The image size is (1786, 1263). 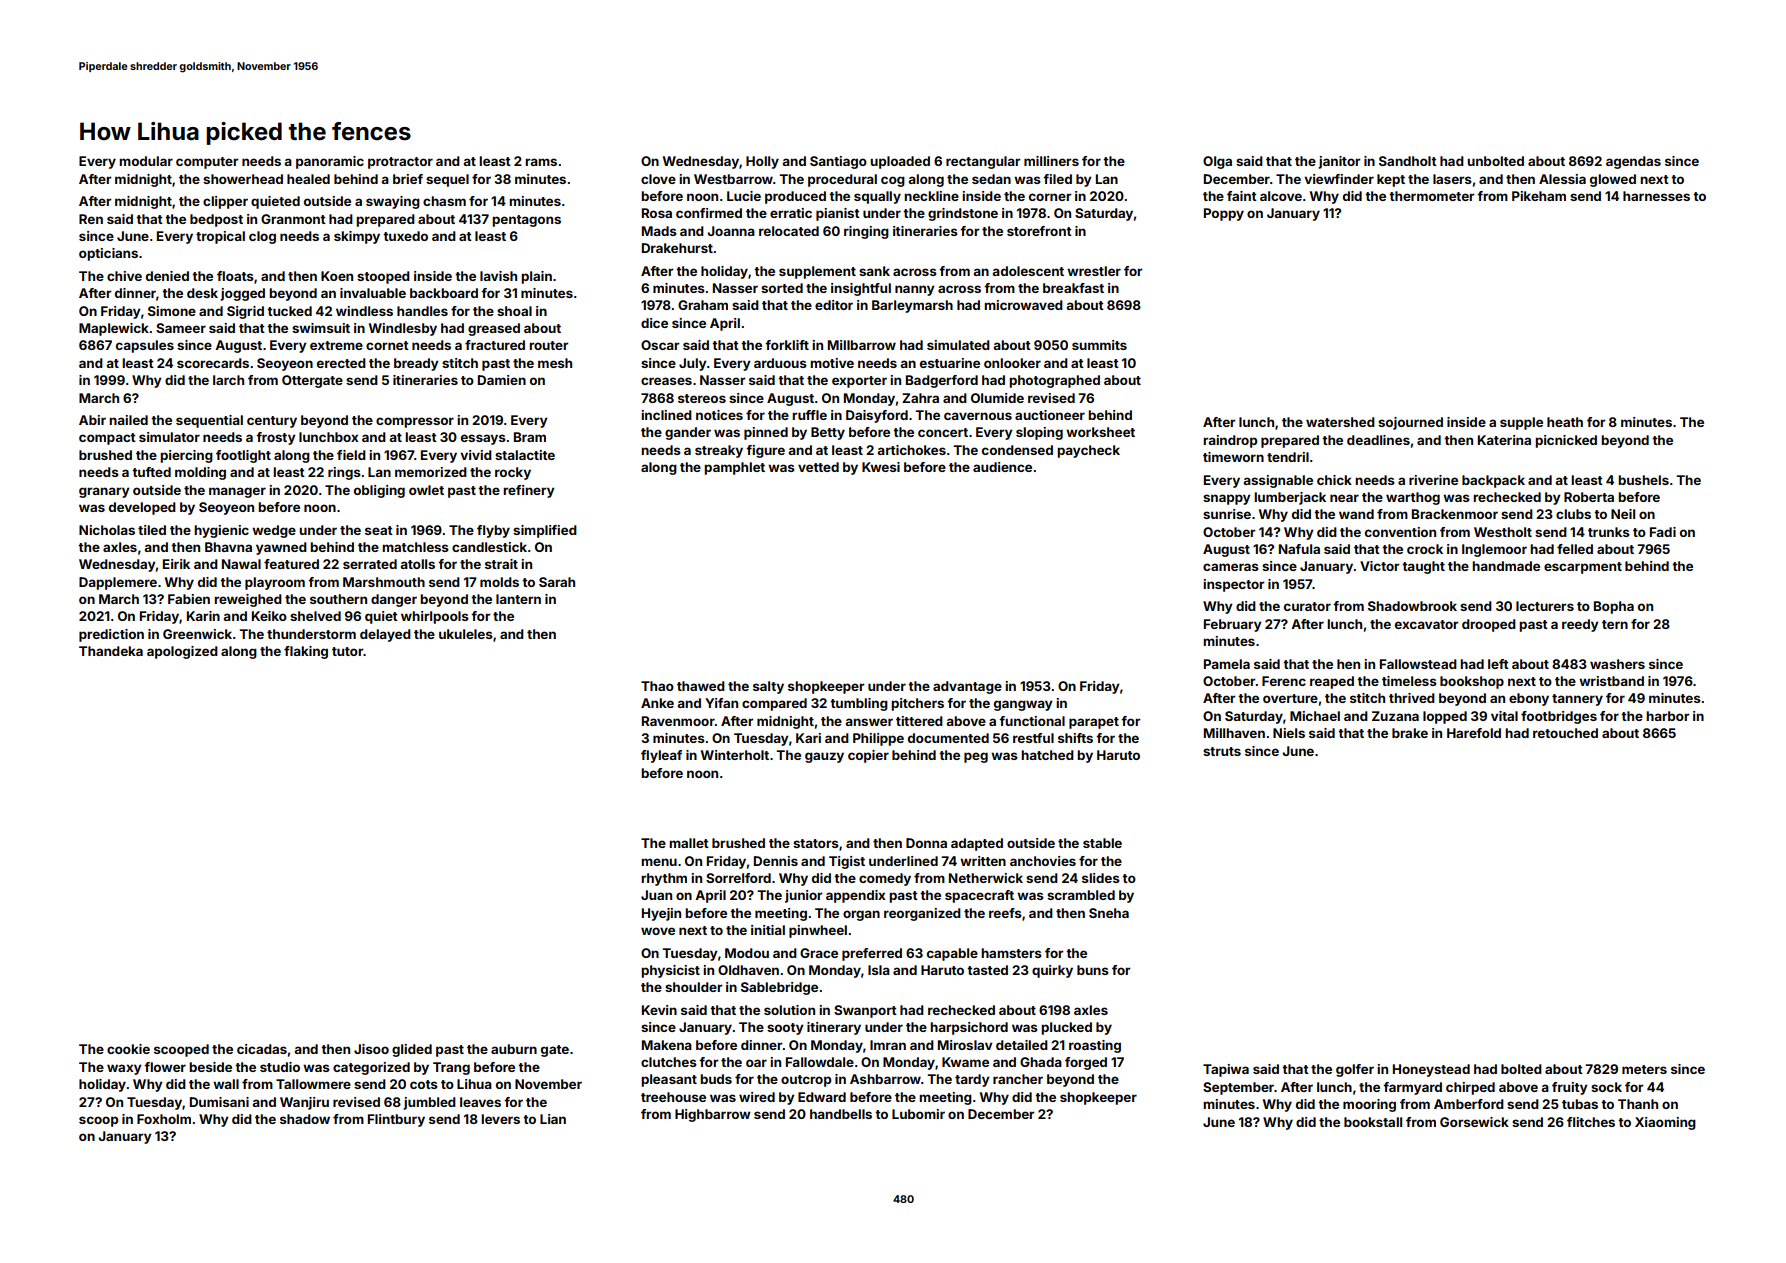 What do you see at coordinates (142, 508) in the screenshot?
I see `developed` at bounding box center [142, 508].
